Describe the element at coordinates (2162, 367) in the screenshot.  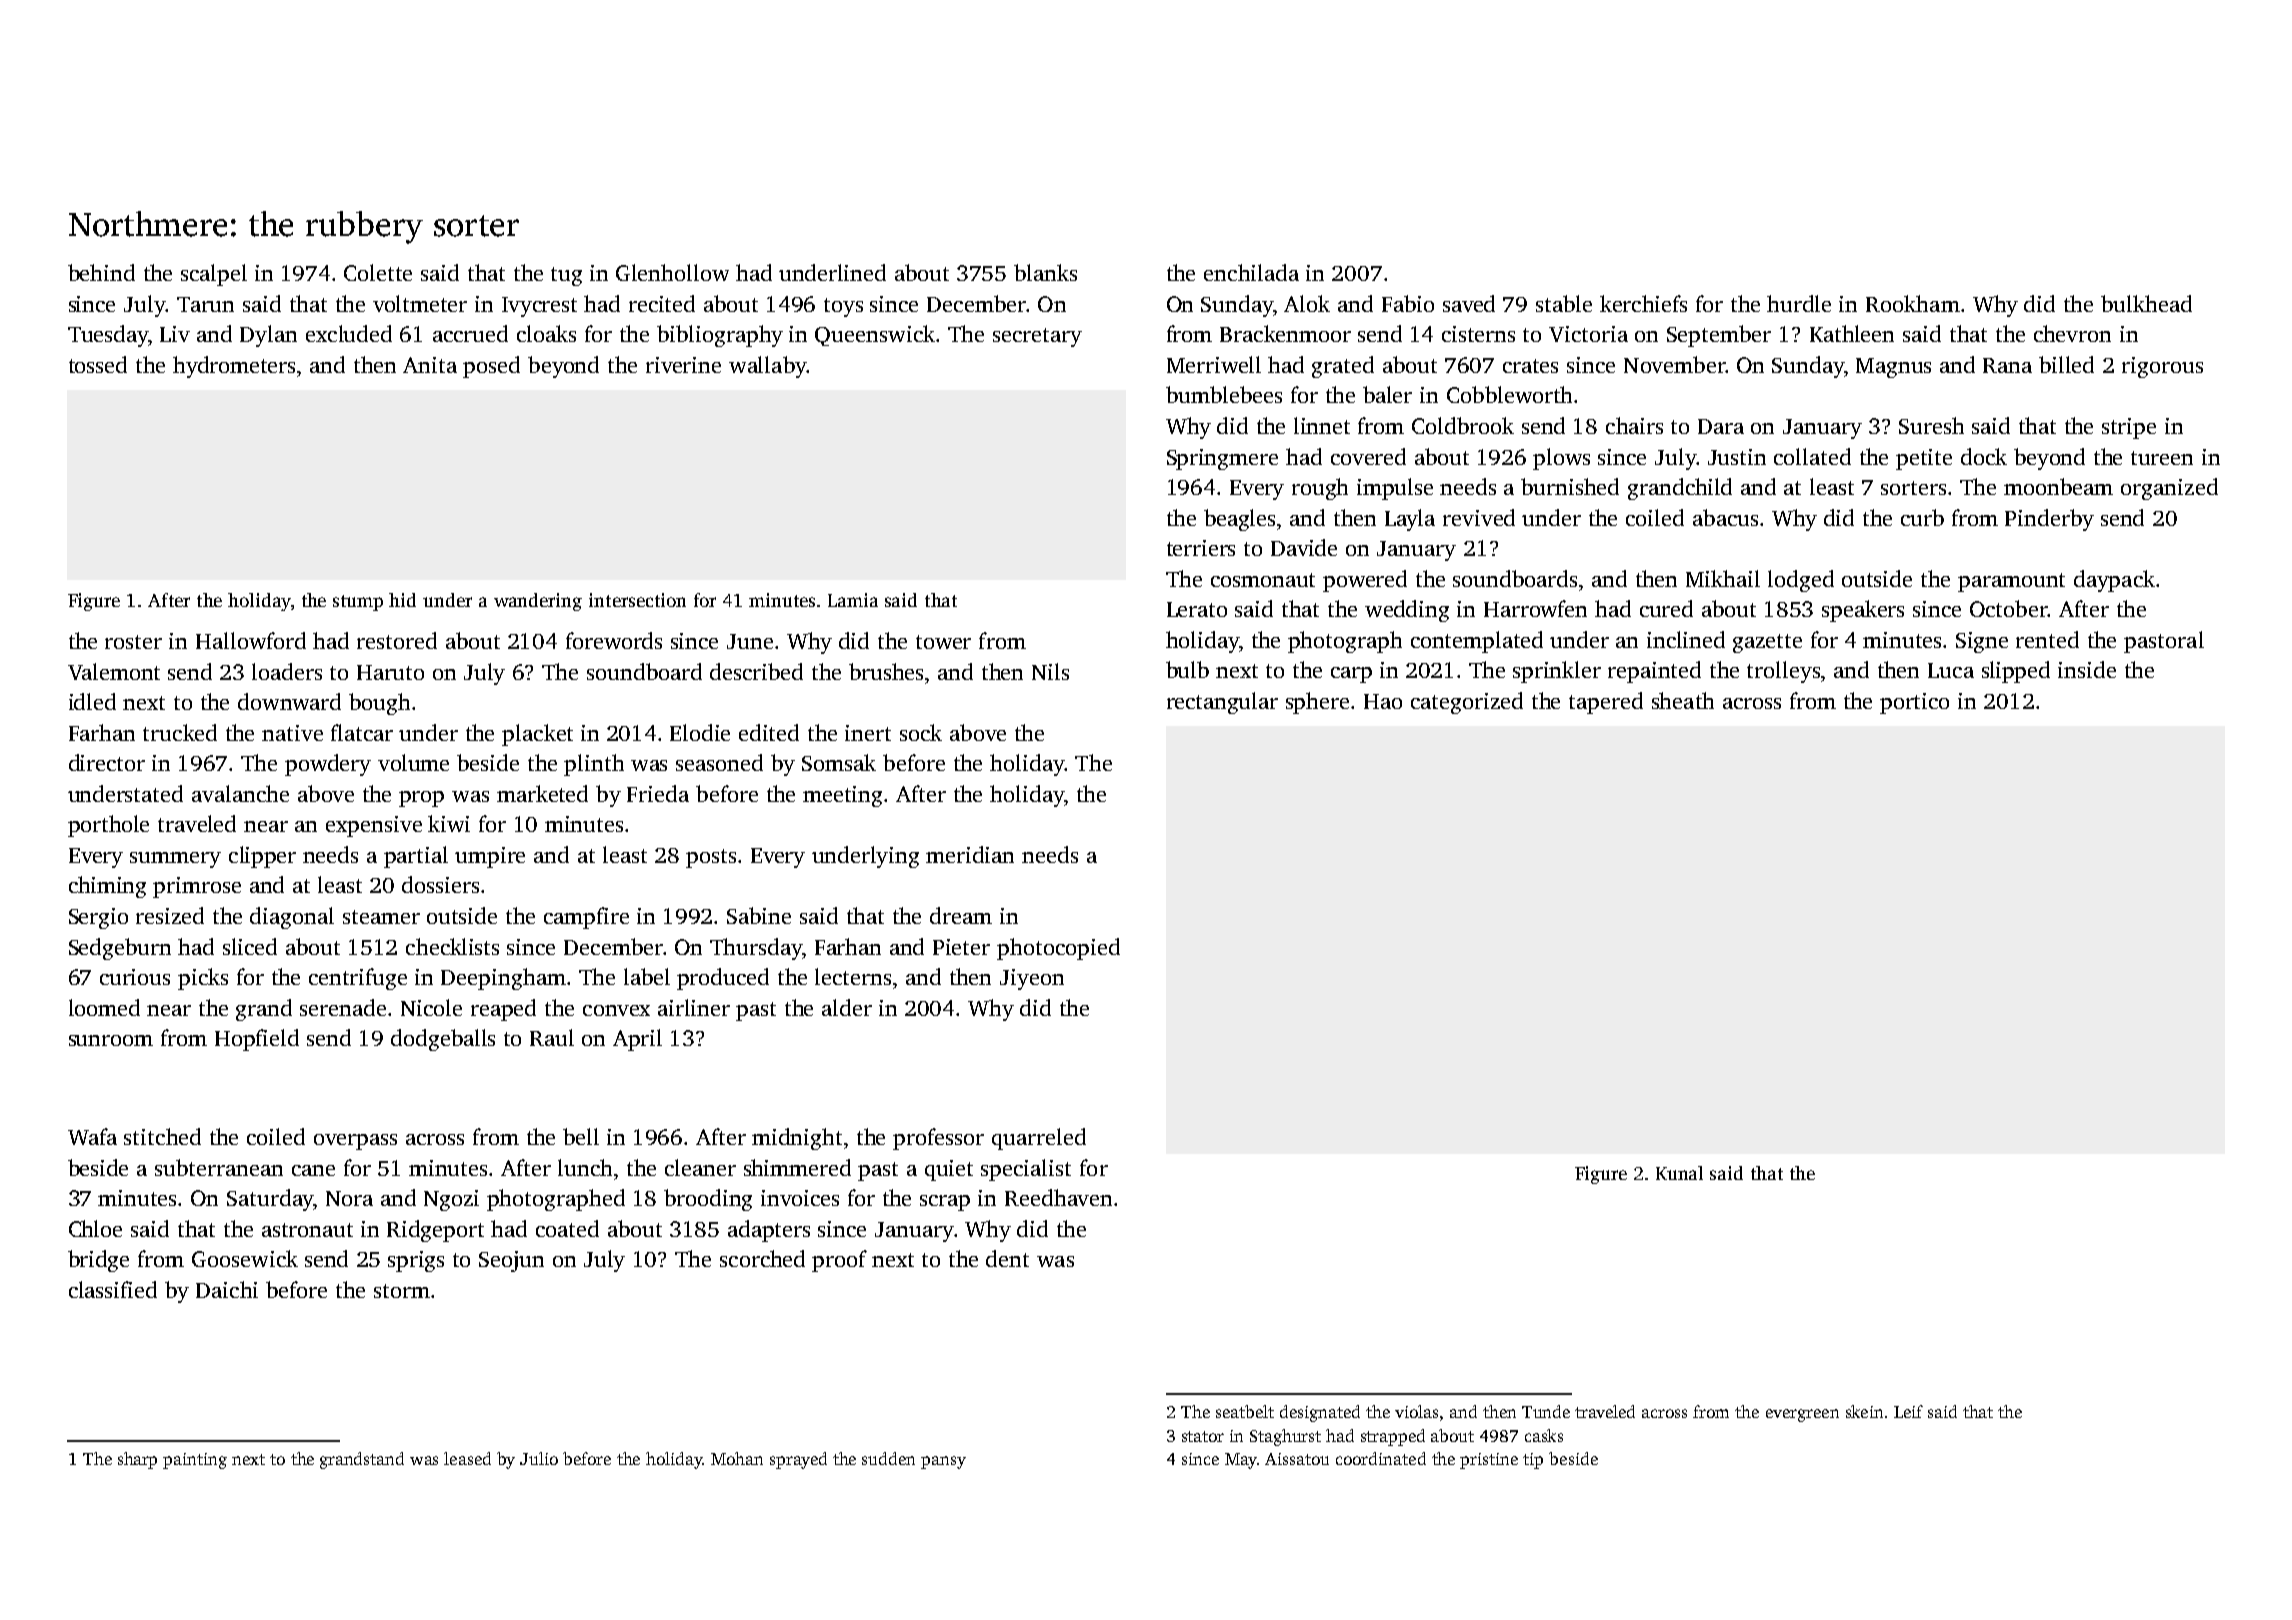
I see `rigorous` at that location.
